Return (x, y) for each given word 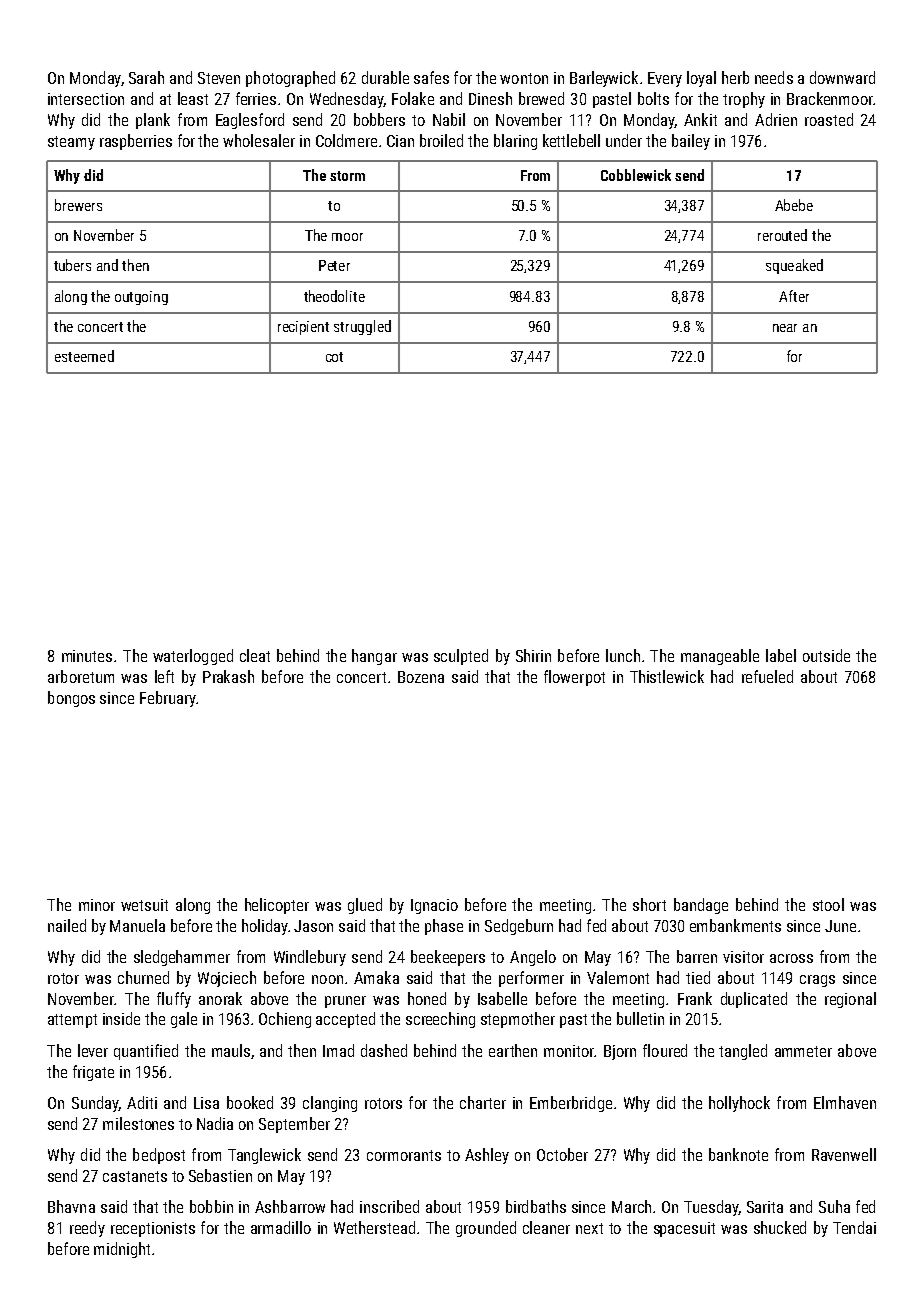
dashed (384, 1050)
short (649, 904)
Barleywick (604, 79)
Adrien (776, 119)
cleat (255, 655)
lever (93, 1050)
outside (826, 655)
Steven (219, 78)
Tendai (854, 1227)
